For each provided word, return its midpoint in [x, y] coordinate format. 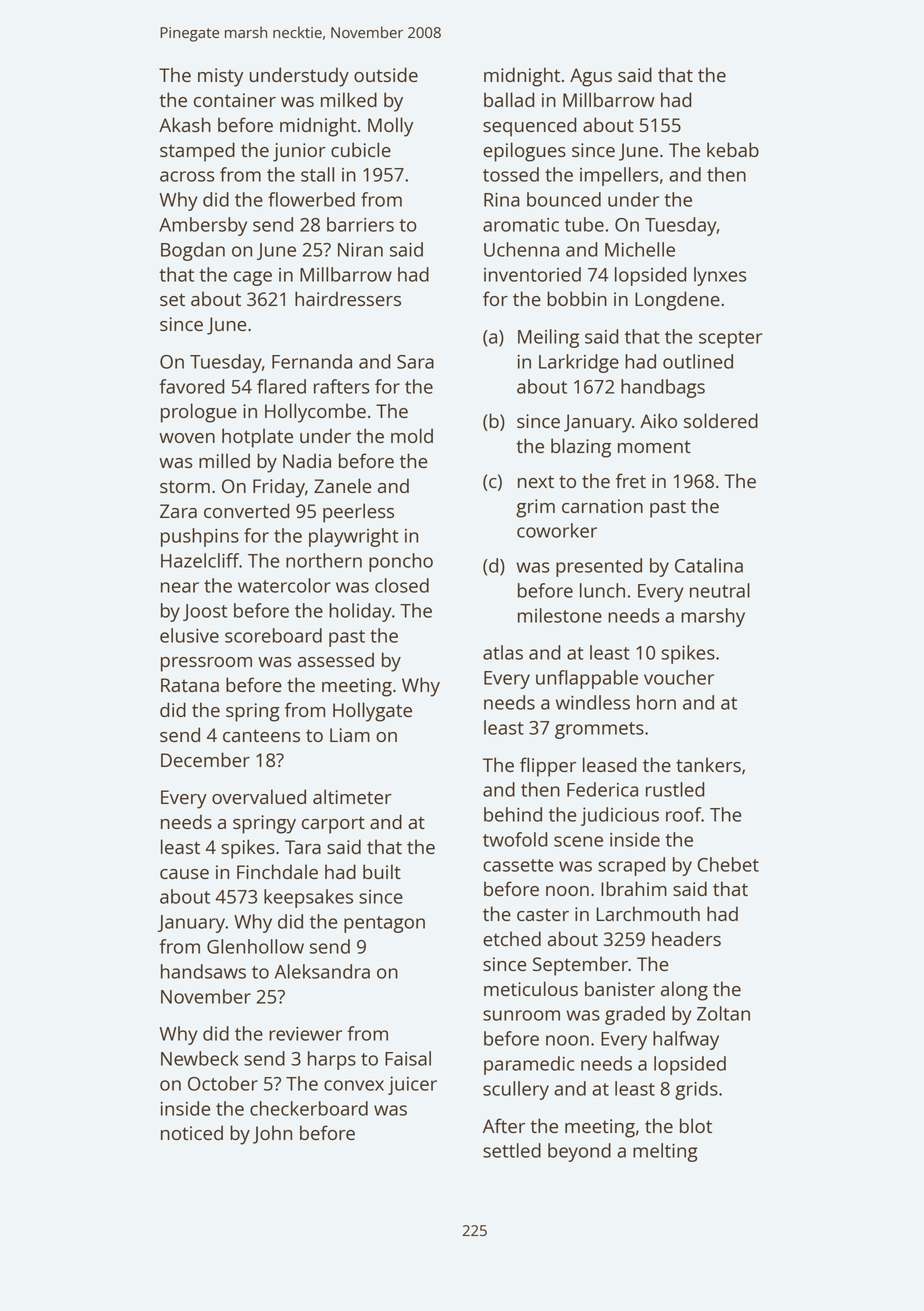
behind [513, 814]
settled [512, 1150]
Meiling [548, 338]
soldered [721, 420]
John [272, 1134]
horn [656, 702]
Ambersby [203, 226]
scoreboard [273, 635]
